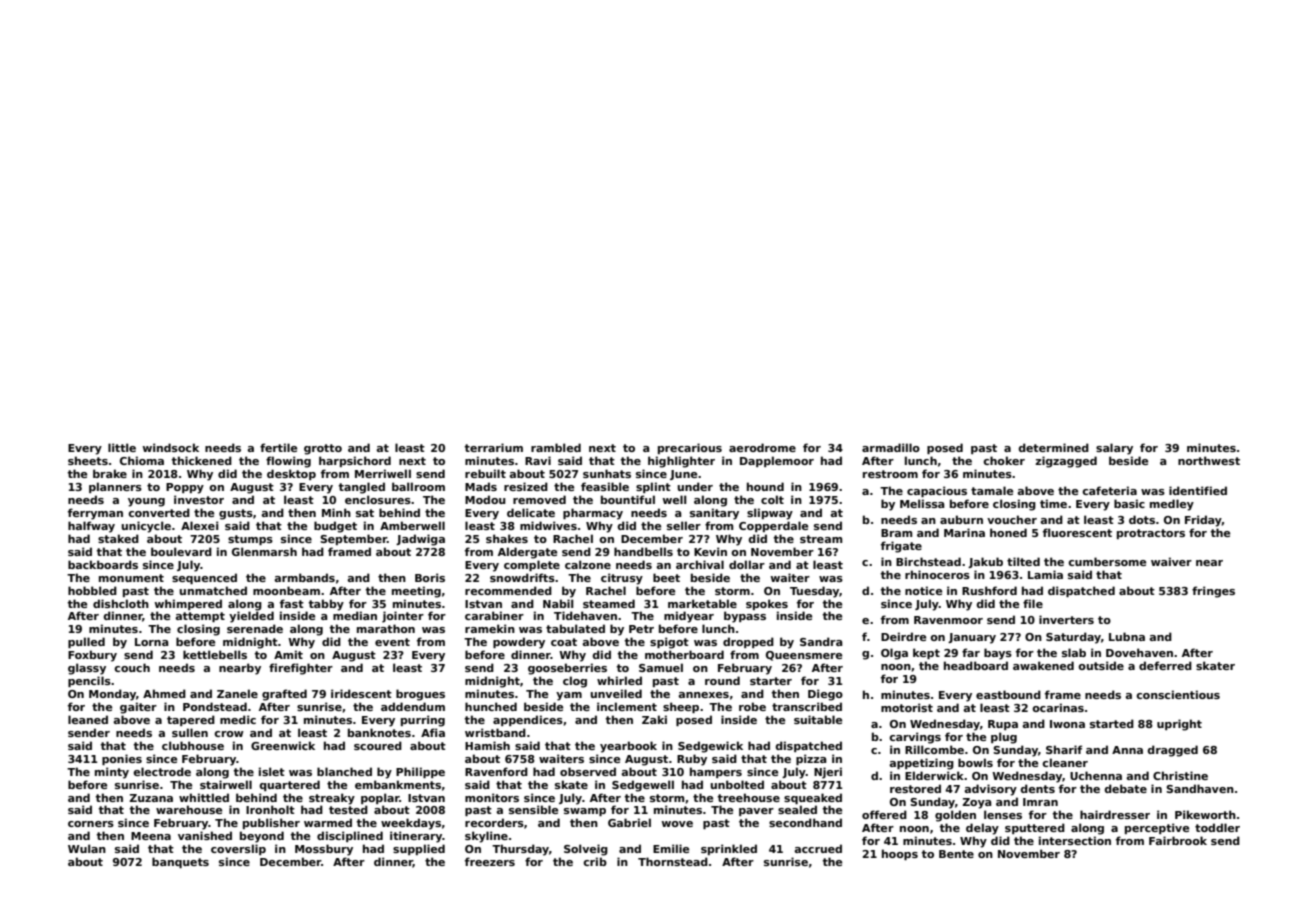 Image resolution: width=1308 pixels, height=924 pixels. I want to click on choker, so click(1004, 460).
